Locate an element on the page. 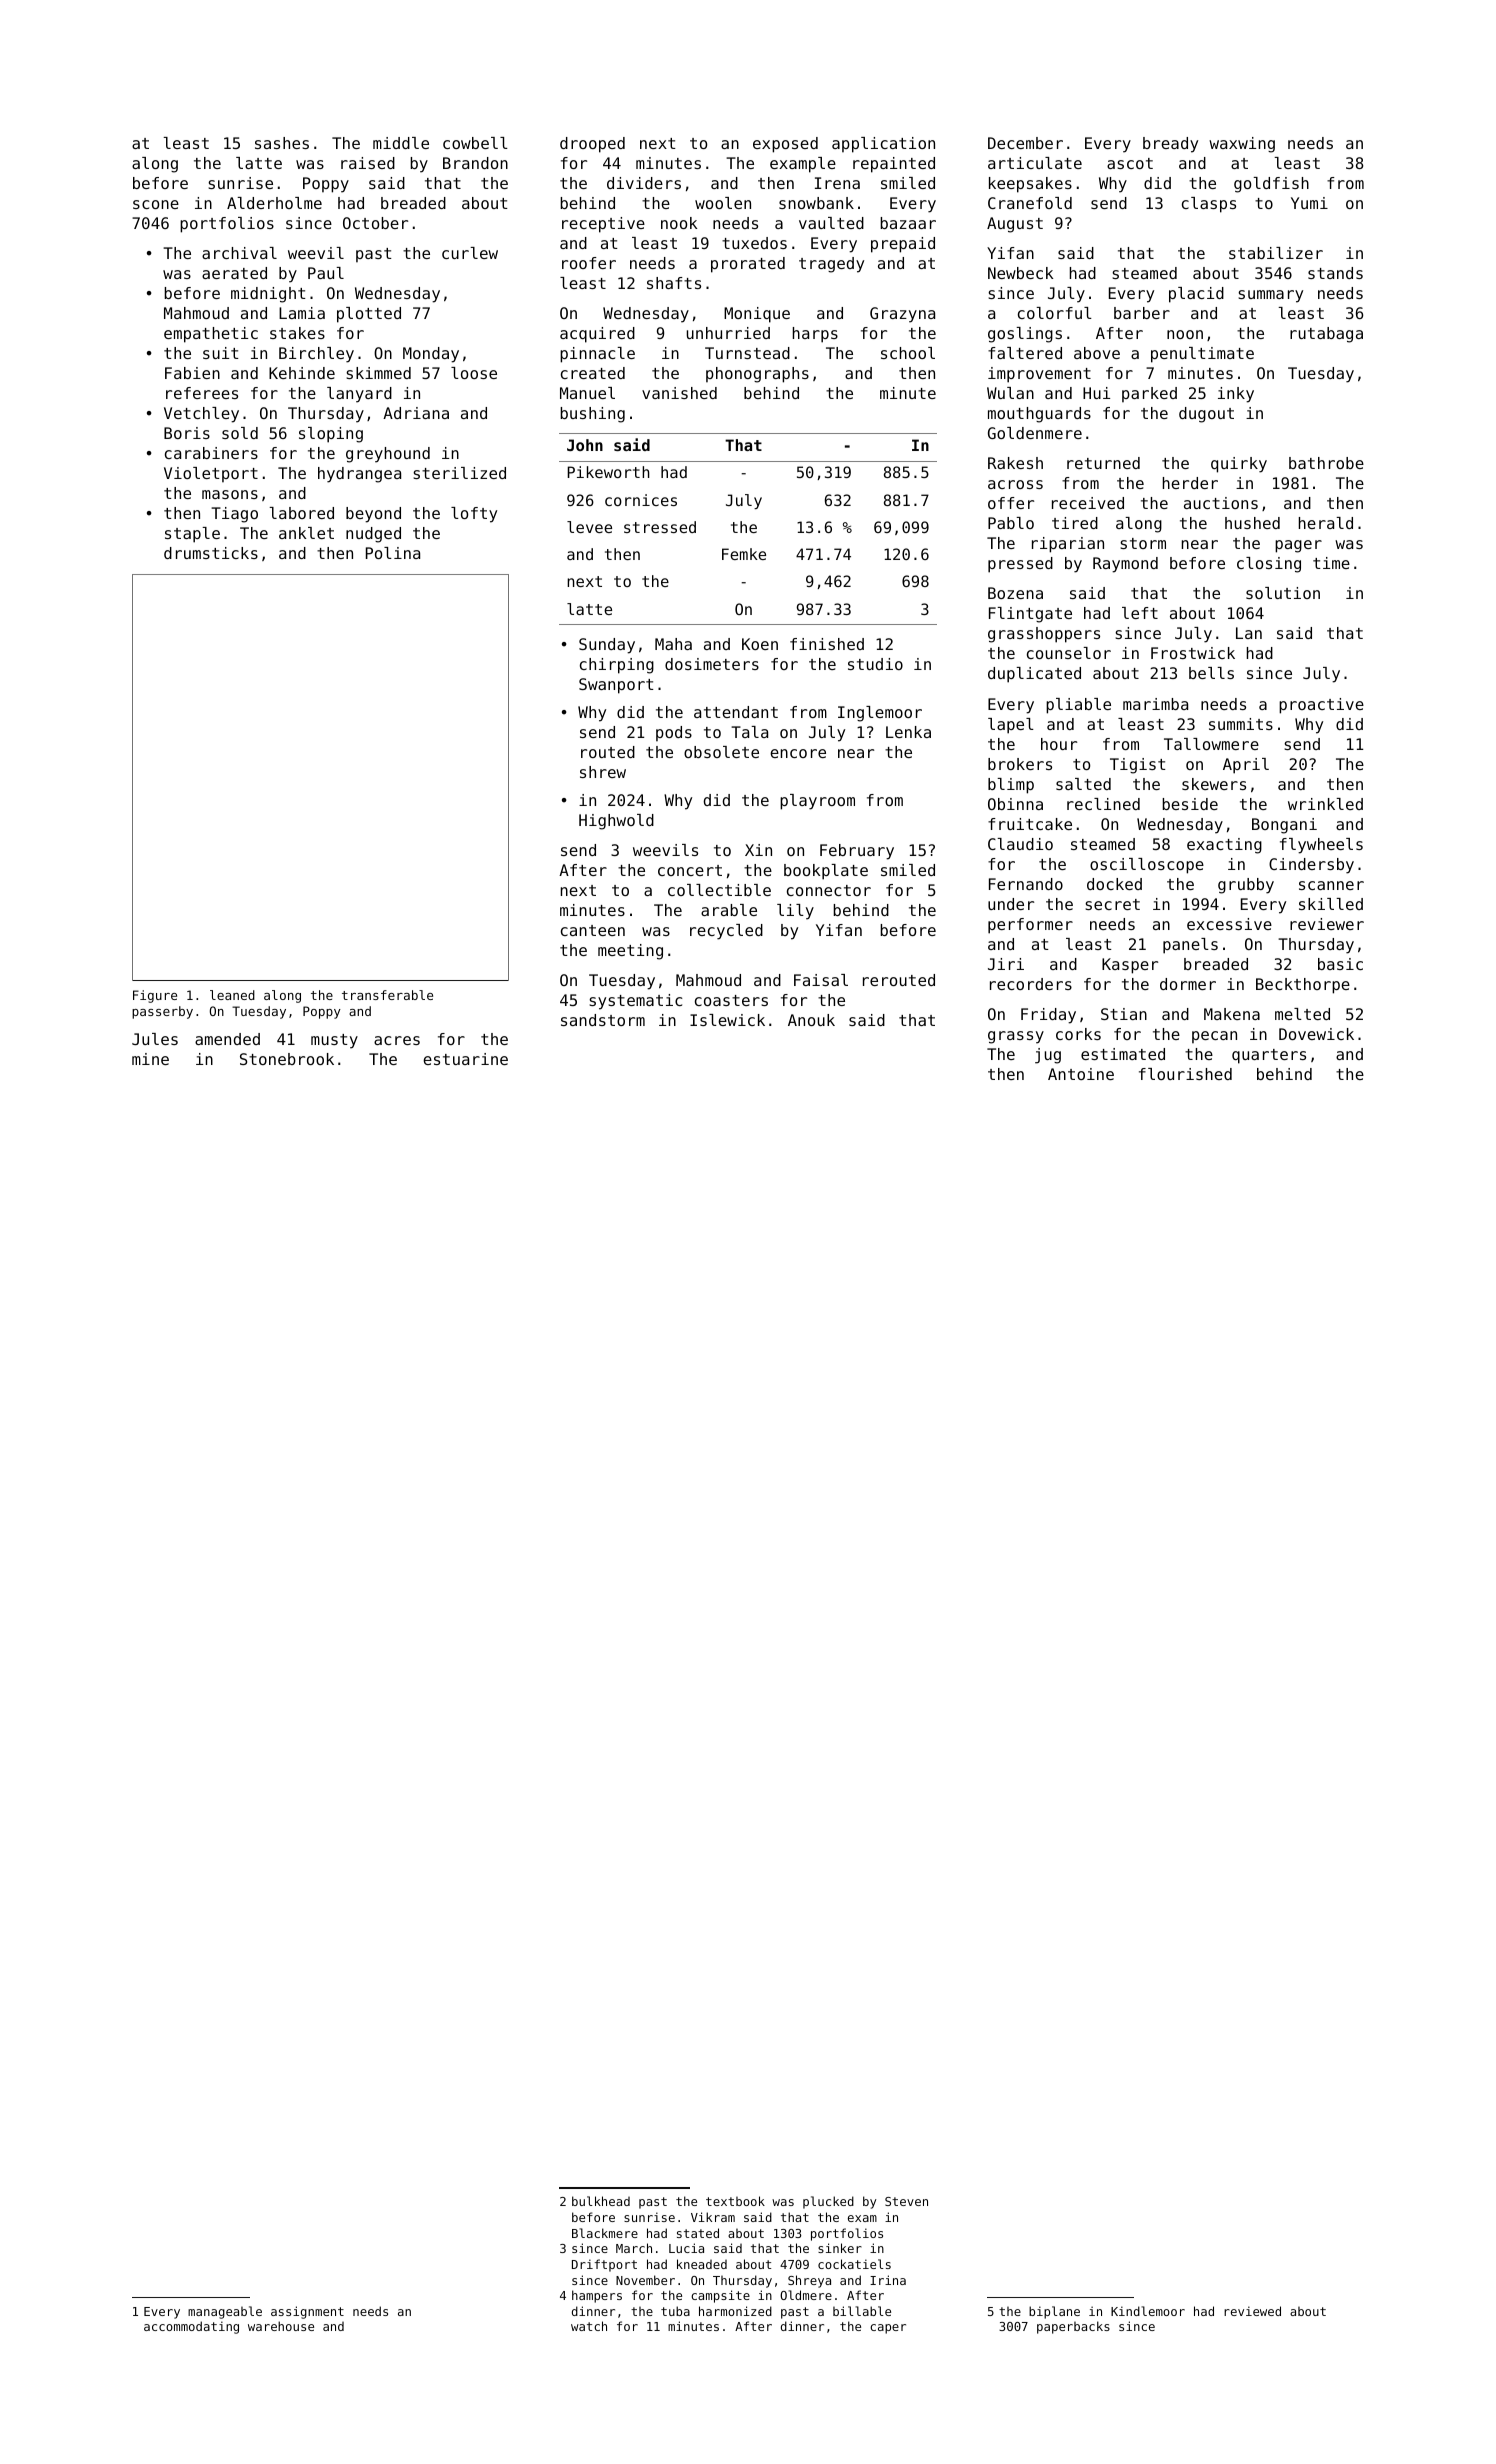  warehouse is located at coordinates (281, 2326).
